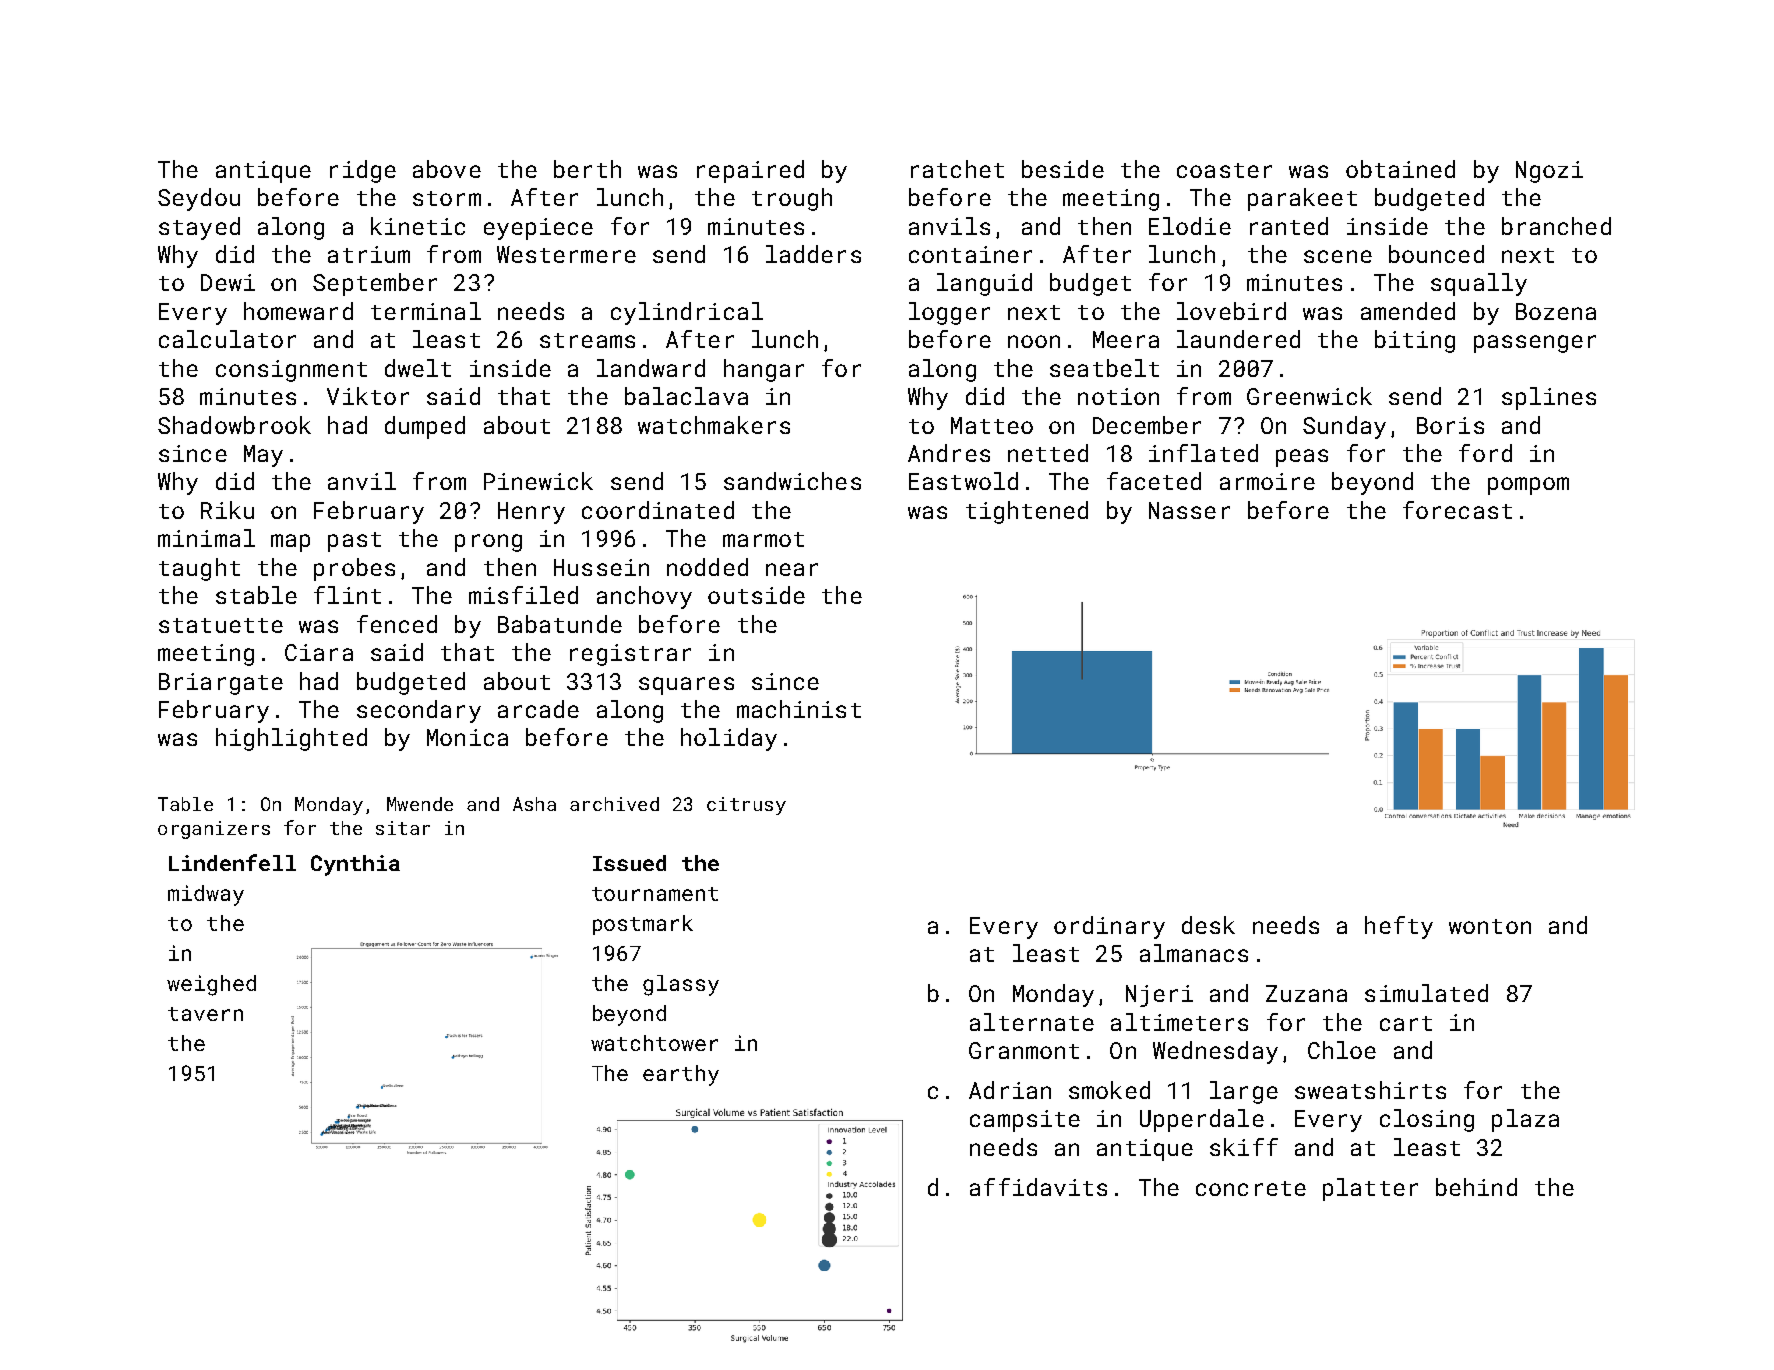 This screenshot has width=1774, height=1370. I want to click on tavern, so click(205, 1014).
